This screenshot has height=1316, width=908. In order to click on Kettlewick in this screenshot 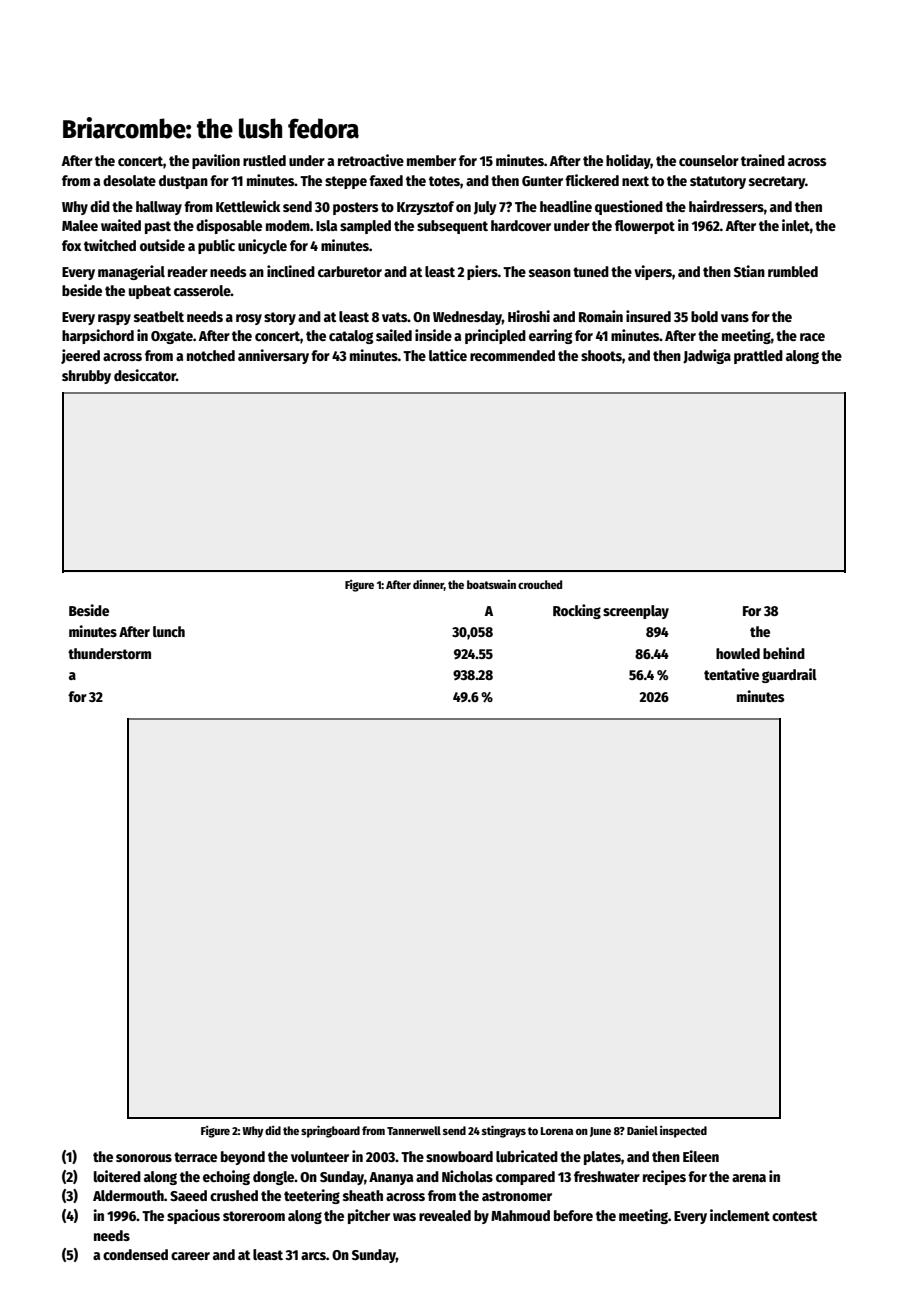, I will do `click(248, 206)`.
